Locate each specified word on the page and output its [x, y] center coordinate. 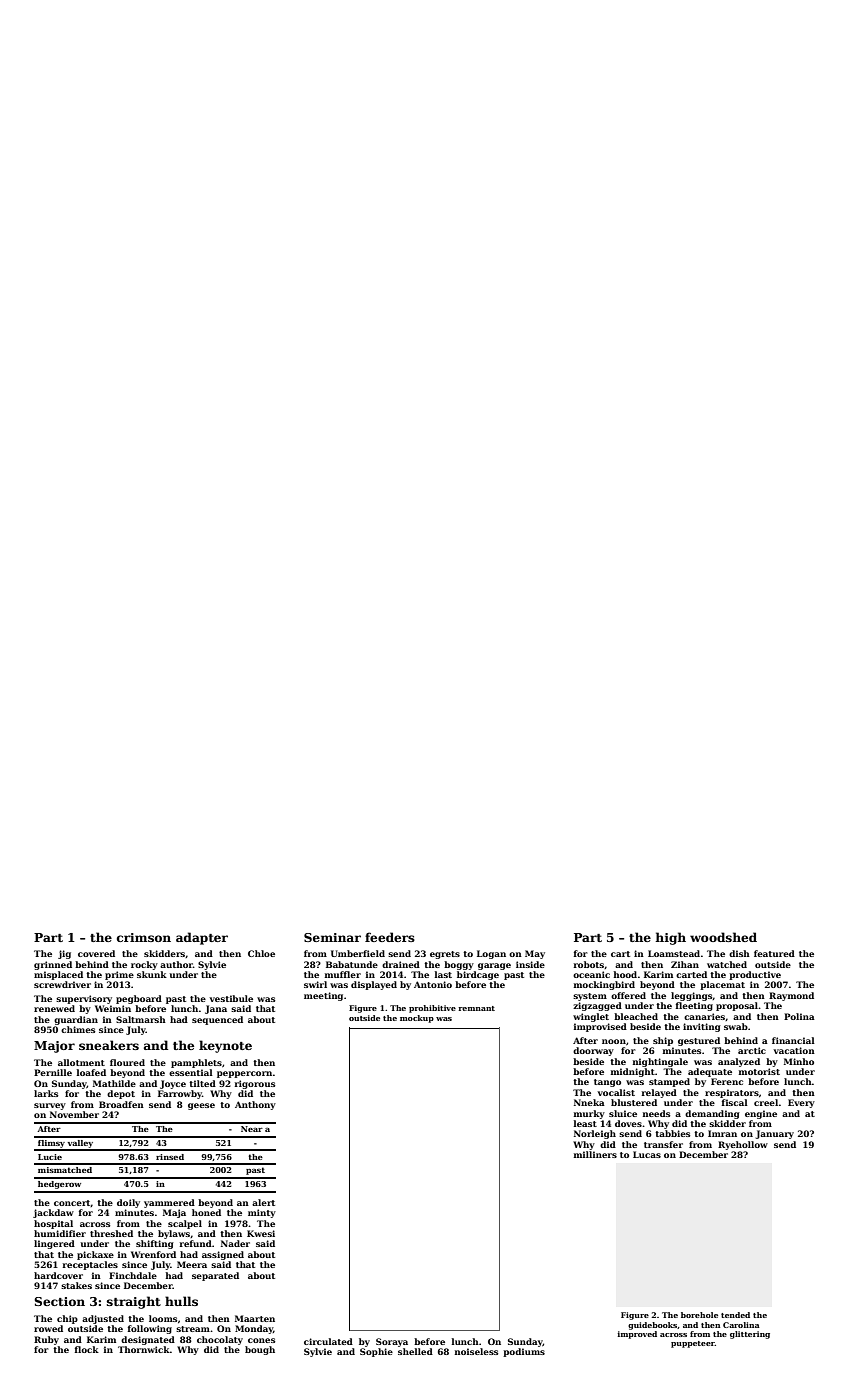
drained [401, 964]
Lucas [647, 1154]
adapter [202, 938]
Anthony [255, 1105]
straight [134, 1302]
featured [774, 953]
